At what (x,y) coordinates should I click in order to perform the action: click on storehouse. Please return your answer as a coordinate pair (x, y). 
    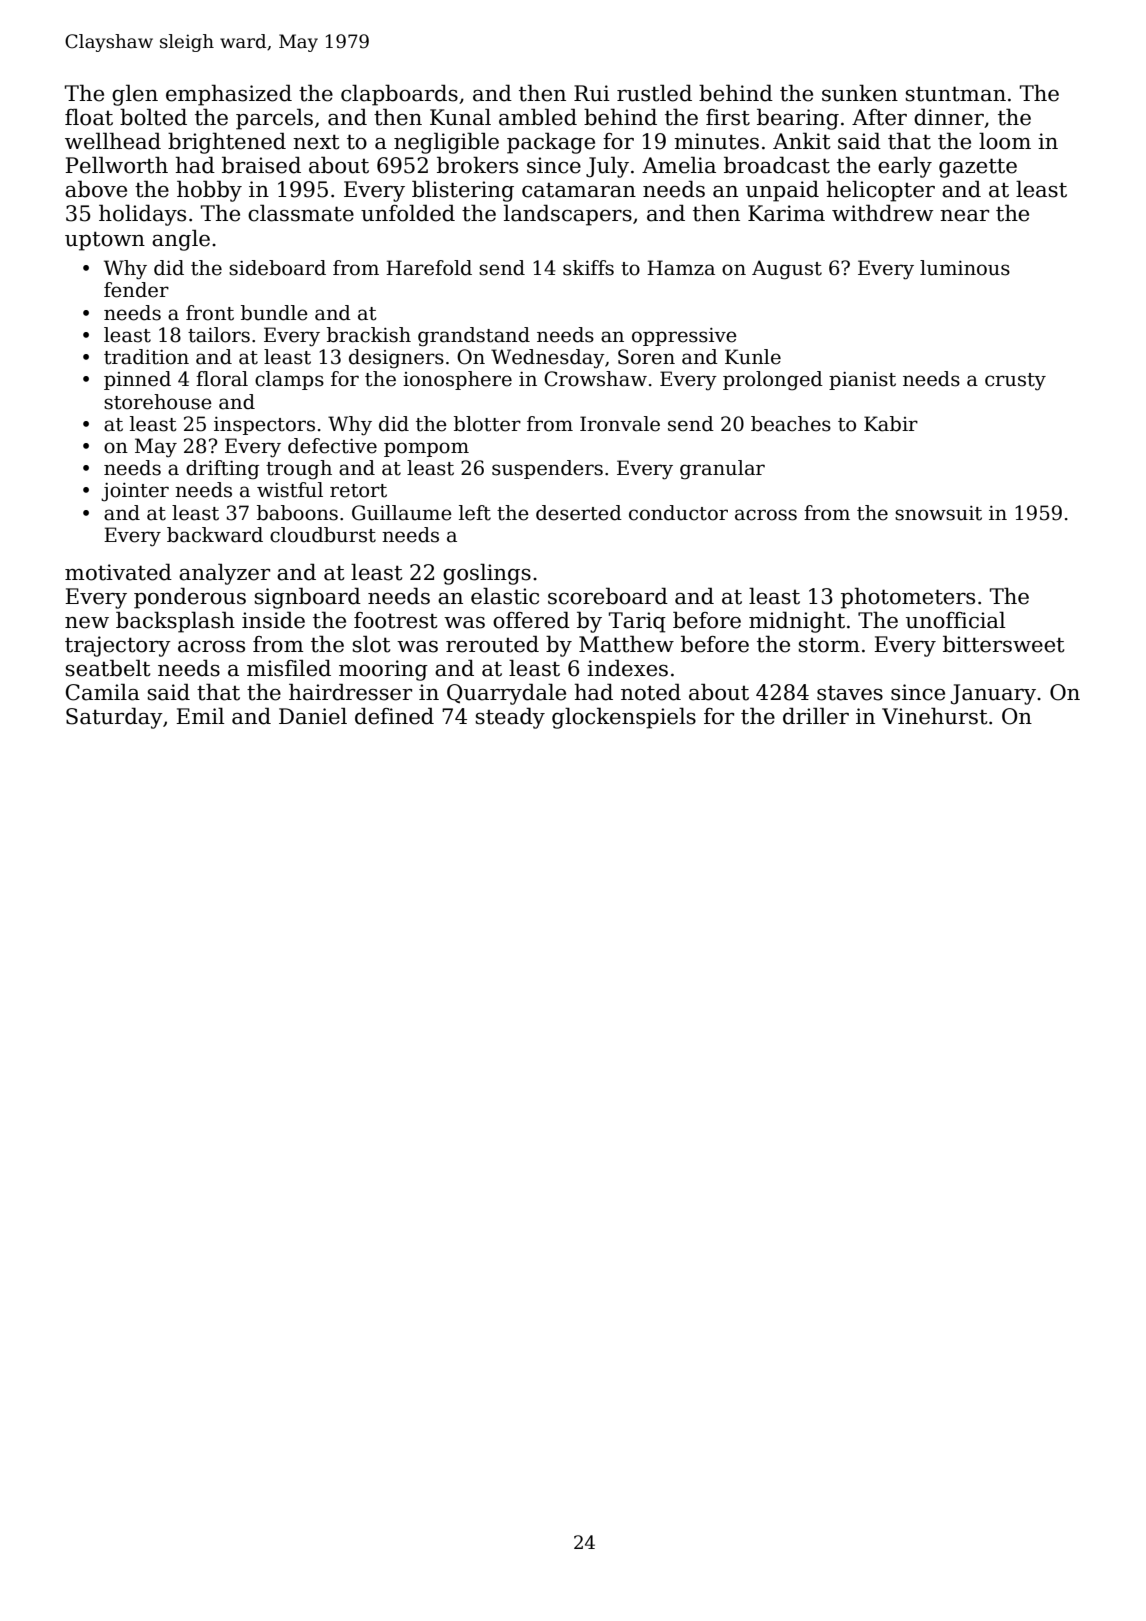
    Looking at the image, I should click on (158, 402).
